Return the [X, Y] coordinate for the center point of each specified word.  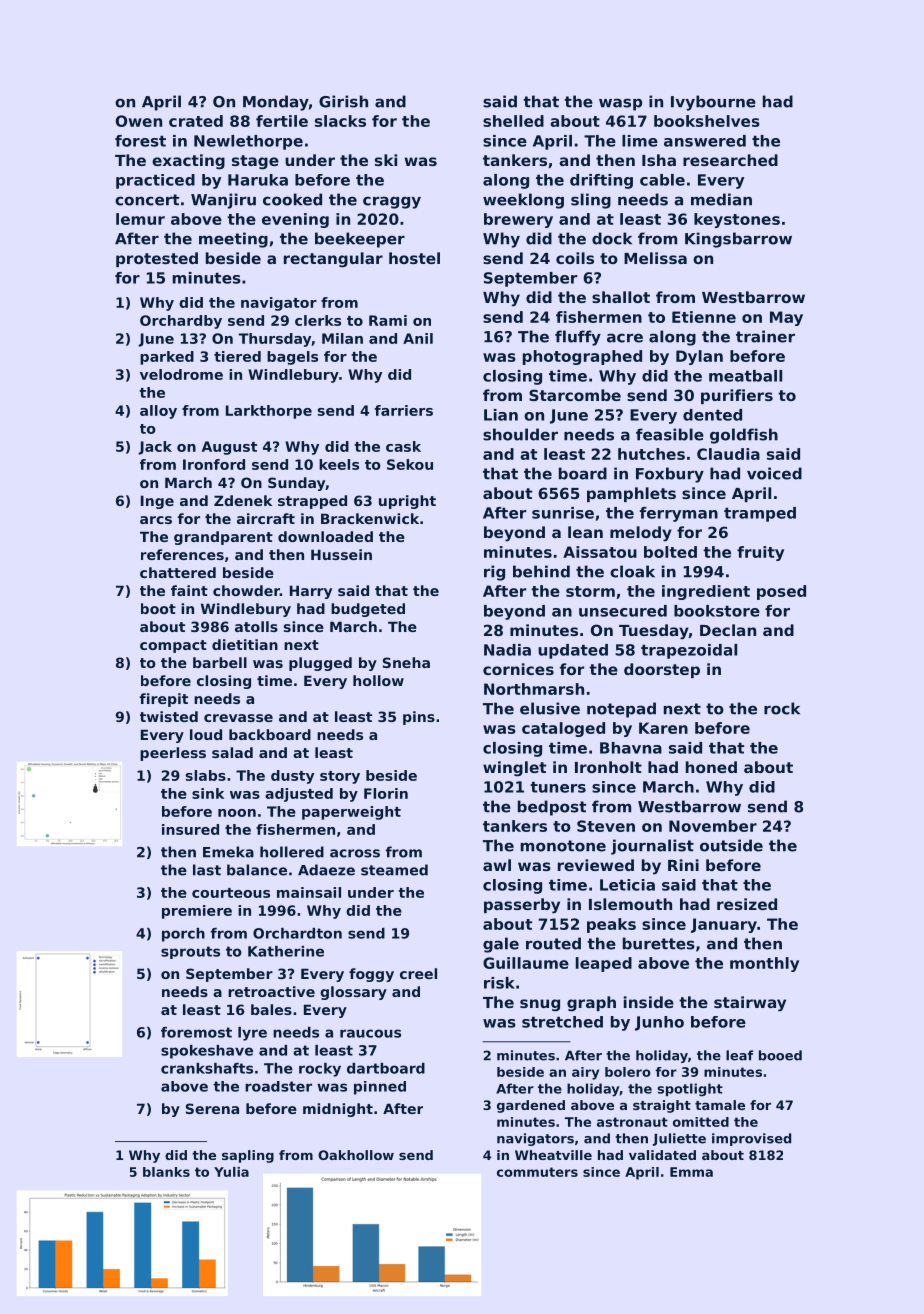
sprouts [190, 952]
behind [541, 571]
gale [501, 945]
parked [167, 358]
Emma [691, 1172]
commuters [537, 1172]
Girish [343, 101]
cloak [632, 571]
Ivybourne [713, 103]
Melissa [655, 258]
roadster [278, 1086]
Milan [342, 338]
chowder [246, 590]
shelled [513, 121]
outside [731, 845]
